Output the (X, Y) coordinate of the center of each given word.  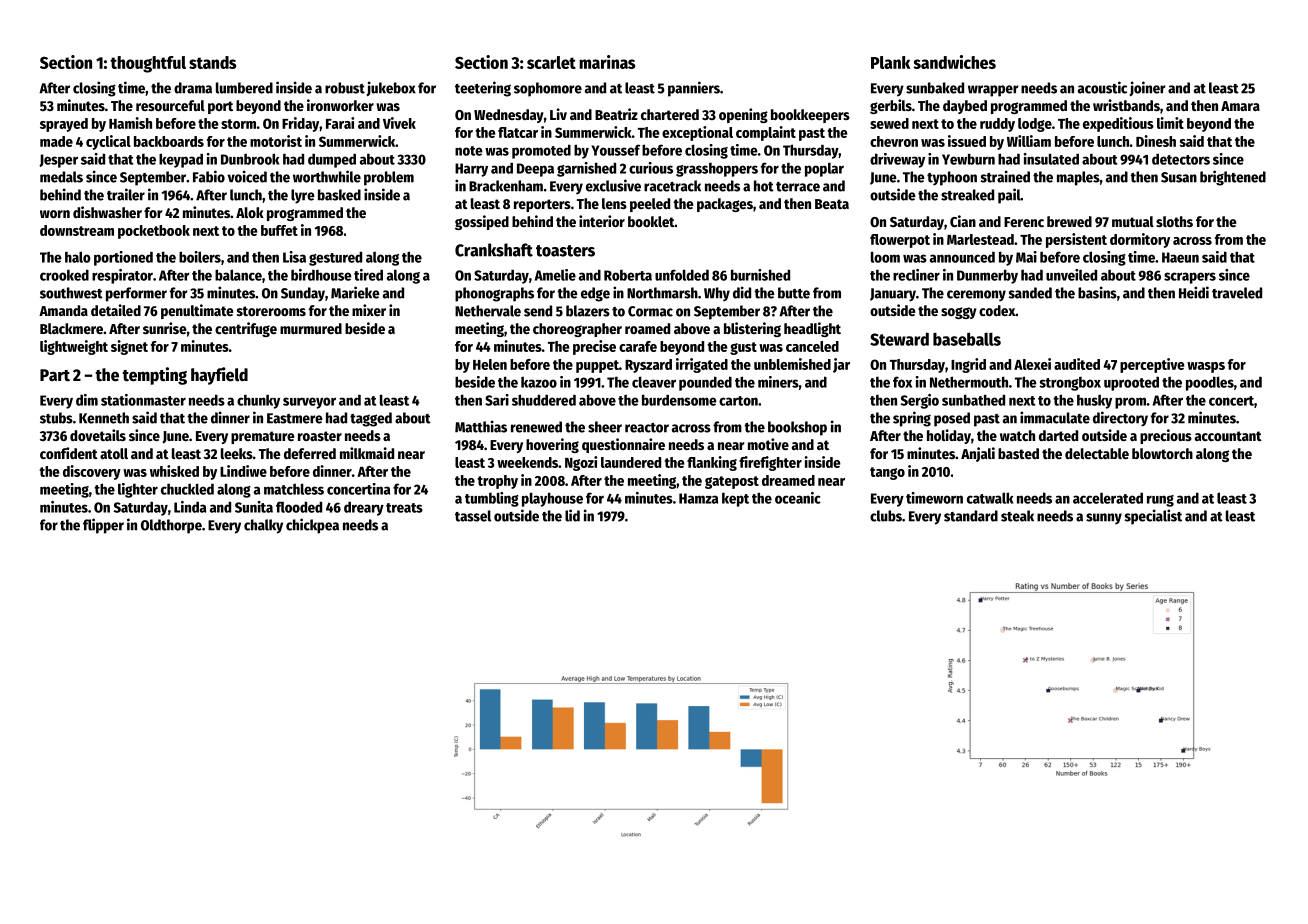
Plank (890, 62)
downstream (77, 230)
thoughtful (148, 64)
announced (962, 257)
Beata (832, 204)
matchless (294, 489)
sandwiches (954, 62)
